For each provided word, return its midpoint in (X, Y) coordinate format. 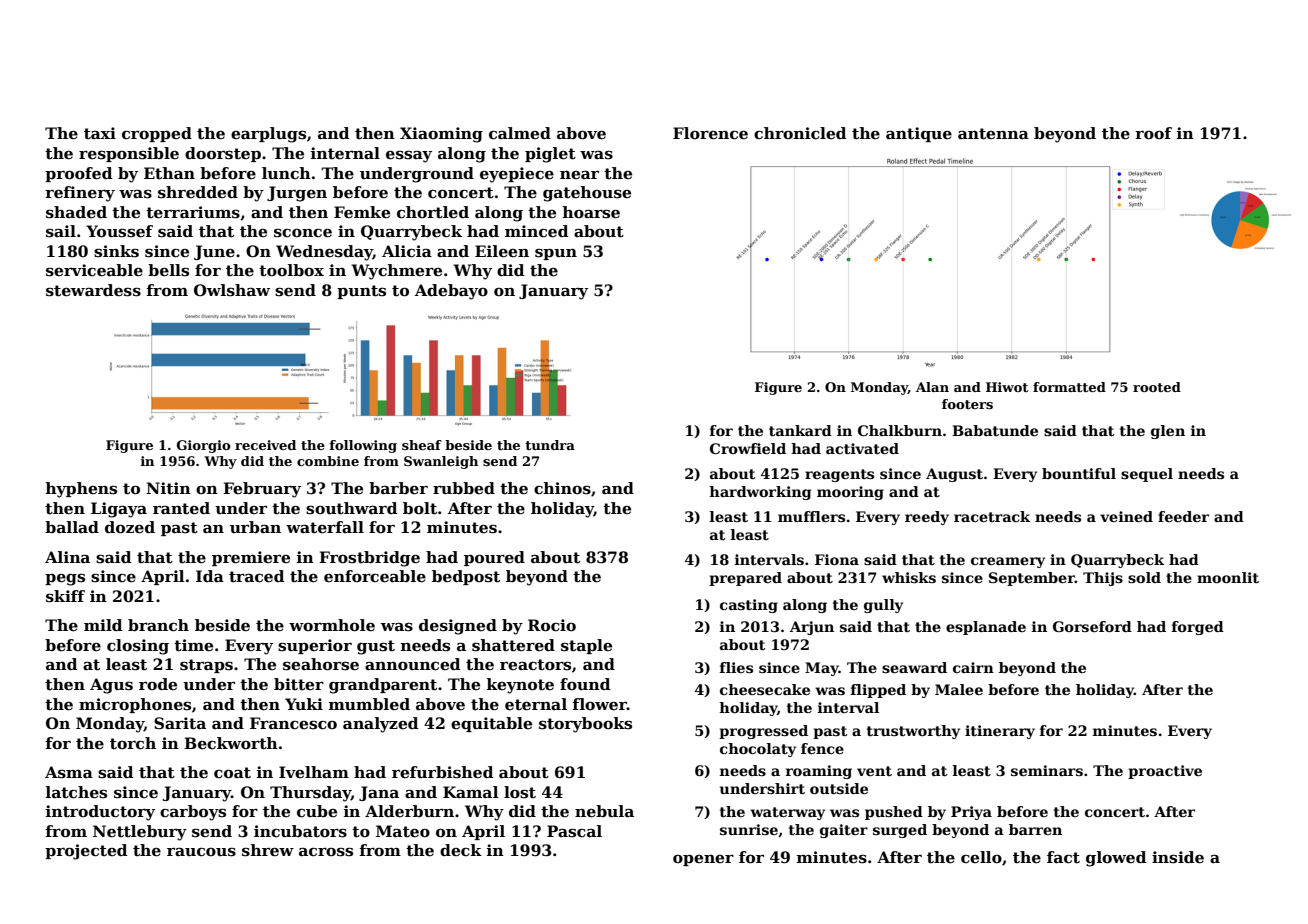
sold (1144, 577)
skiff (65, 596)
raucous (201, 852)
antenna (993, 134)
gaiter (844, 831)
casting (749, 606)
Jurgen (297, 194)
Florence (710, 133)
